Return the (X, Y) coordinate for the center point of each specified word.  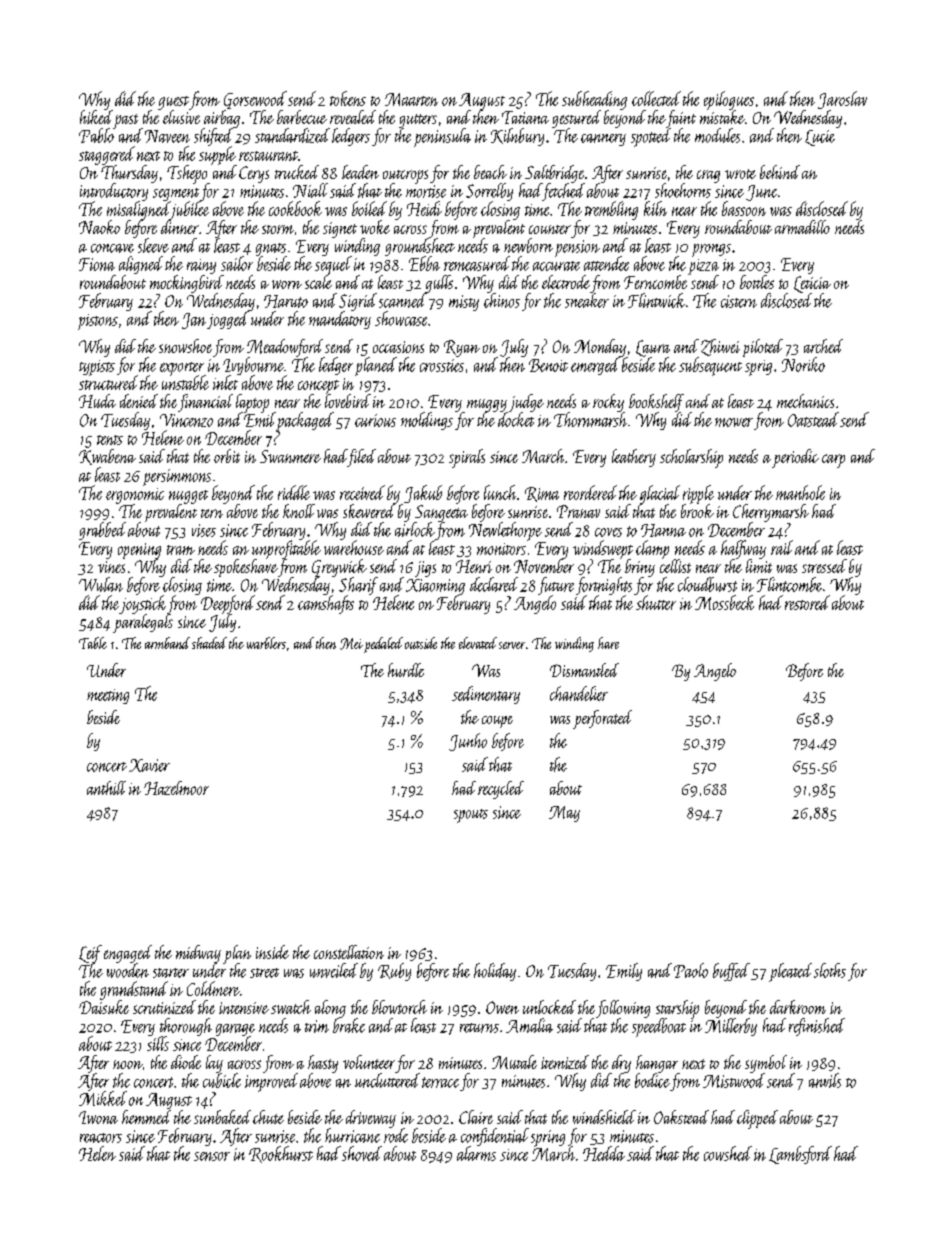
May (564, 814)
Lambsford (800, 1155)
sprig (758, 368)
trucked (297, 172)
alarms (476, 1153)
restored (807, 602)
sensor (212, 1156)
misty (464, 303)
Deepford (228, 604)
